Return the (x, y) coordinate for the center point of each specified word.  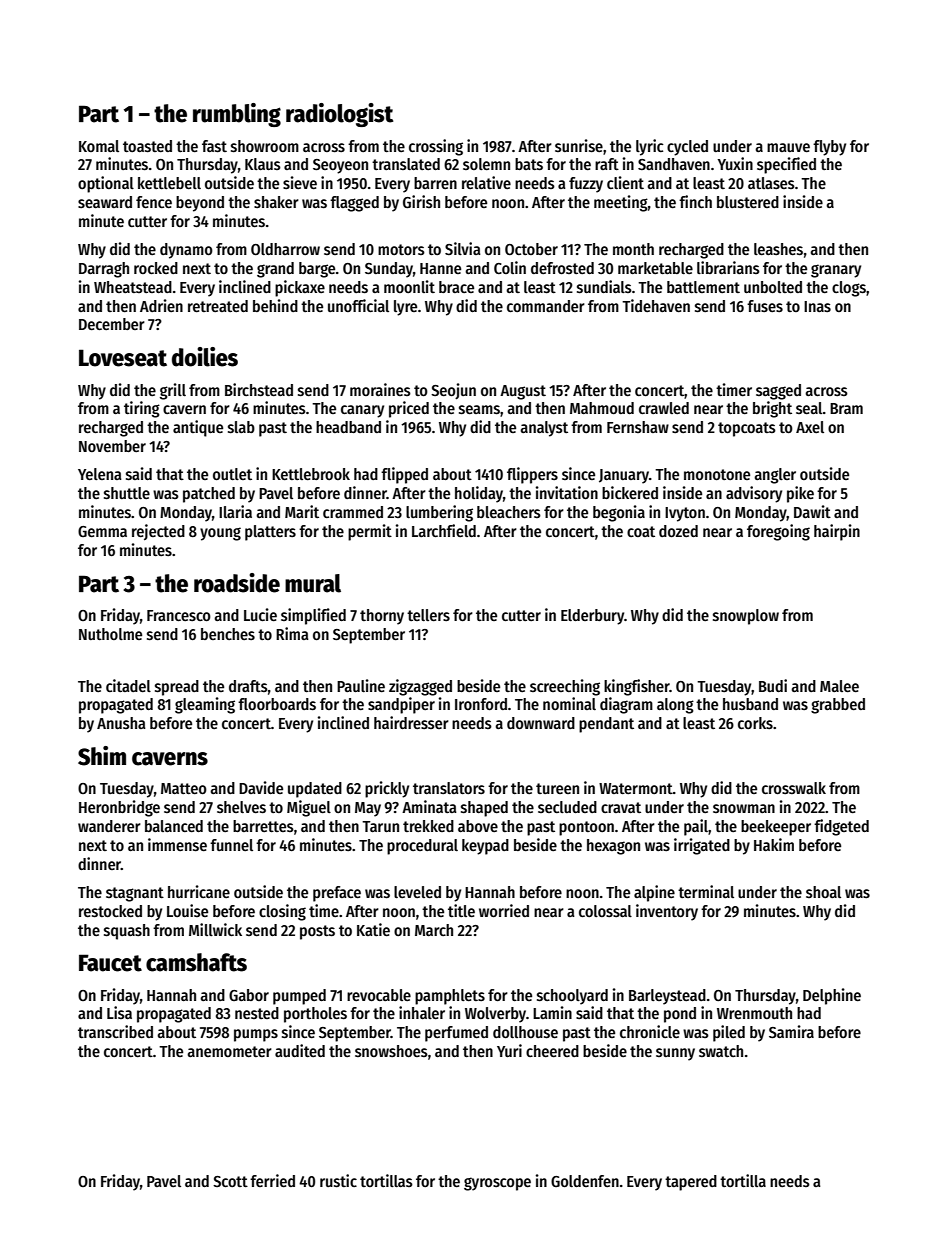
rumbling (237, 115)
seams (479, 410)
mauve (788, 147)
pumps (256, 1035)
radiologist (339, 115)
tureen (557, 788)
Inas (817, 306)
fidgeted (841, 827)
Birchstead (259, 390)
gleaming (205, 705)
